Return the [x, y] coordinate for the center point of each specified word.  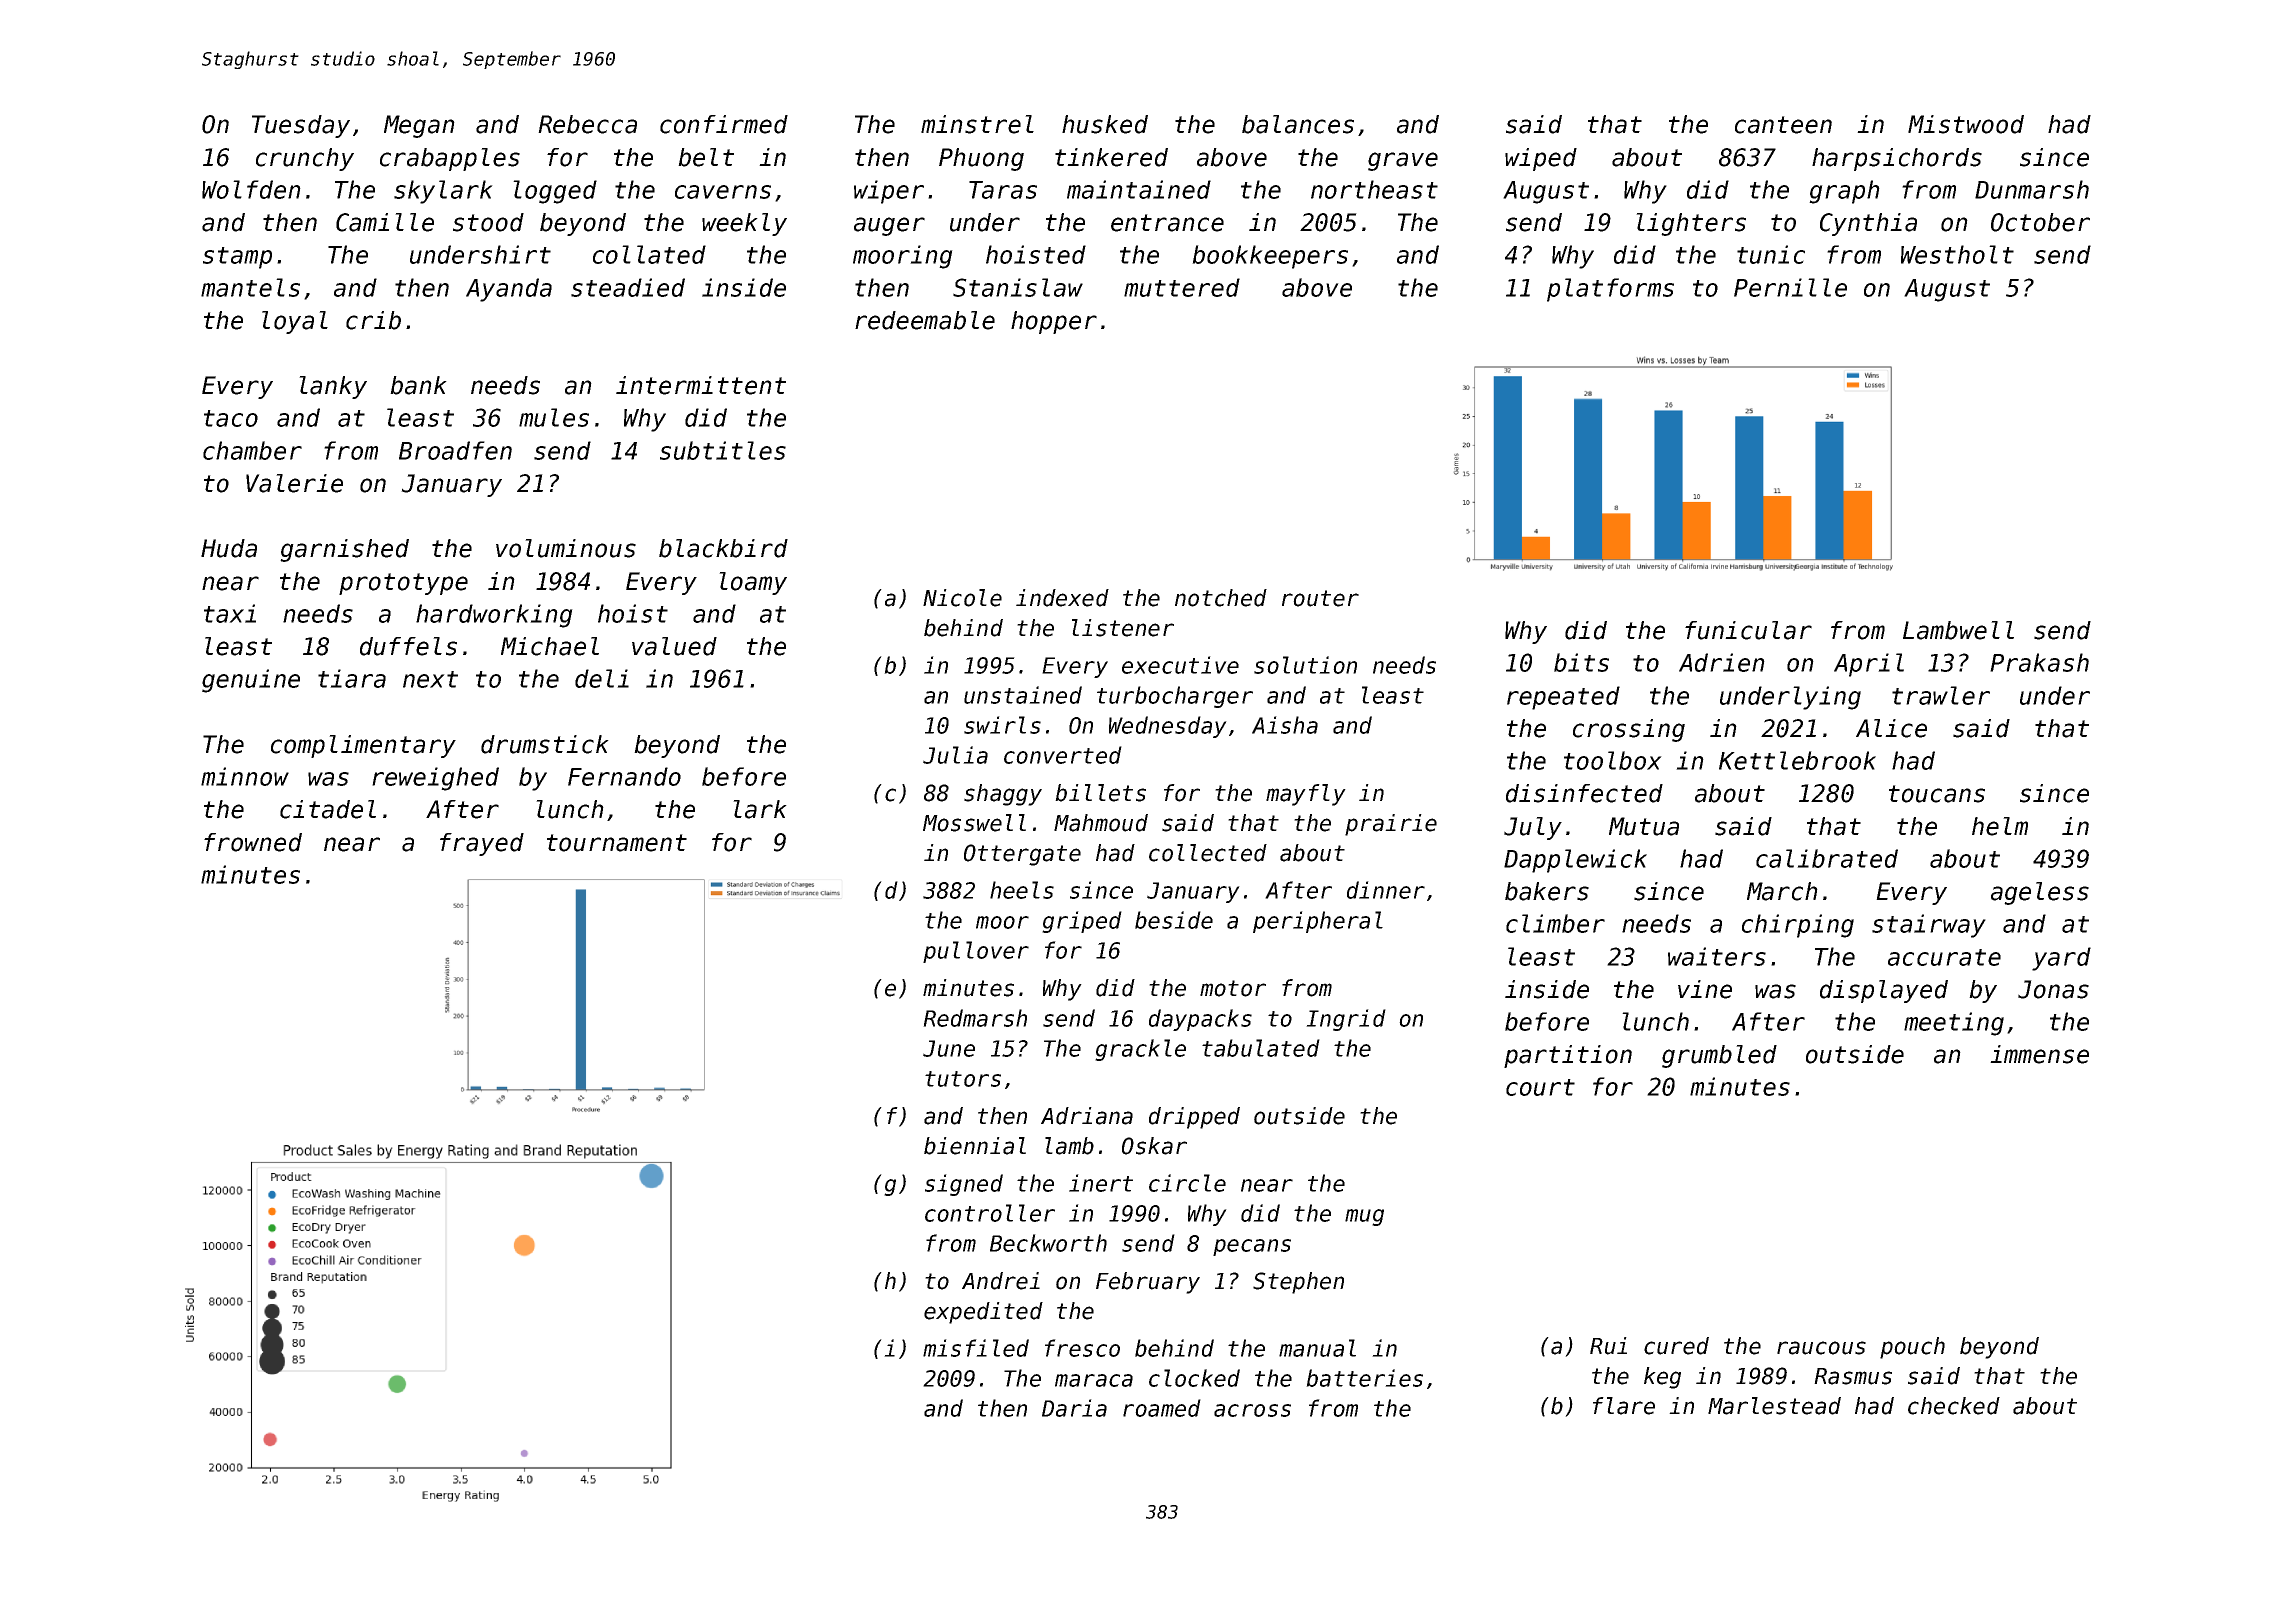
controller [990, 1213]
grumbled [1719, 1056]
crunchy [305, 159]
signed [964, 1185]
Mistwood [1966, 124]
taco [231, 418]
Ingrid [1346, 1020]
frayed [482, 844]
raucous [1821, 1348]
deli [602, 678]
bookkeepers [1270, 257]
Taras [1003, 190]
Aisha [1285, 725]
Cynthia [1868, 224]
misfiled [976, 1348]
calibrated [1827, 858]
